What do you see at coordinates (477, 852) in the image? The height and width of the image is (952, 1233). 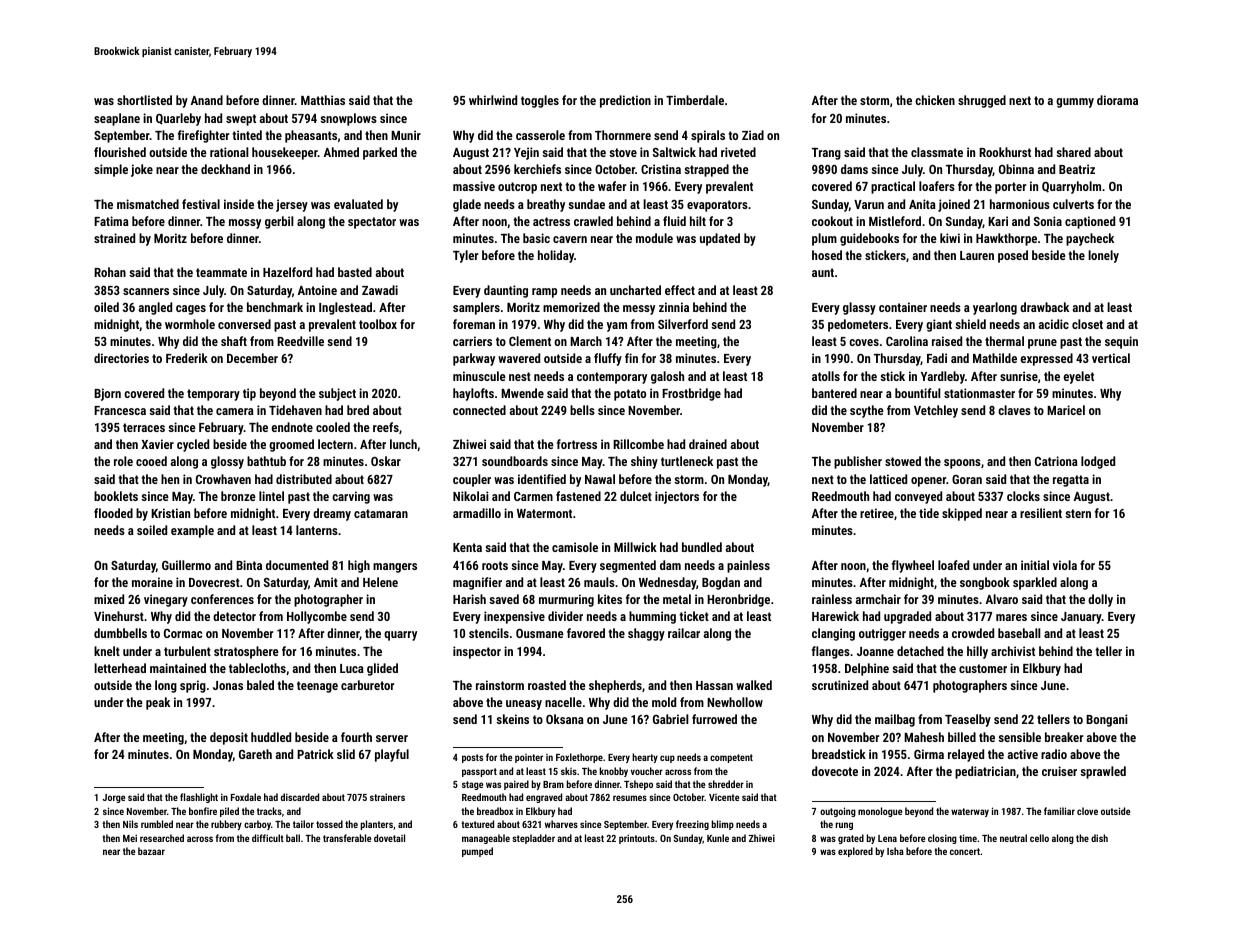 I see `pumped` at bounding box center [477, 852].
